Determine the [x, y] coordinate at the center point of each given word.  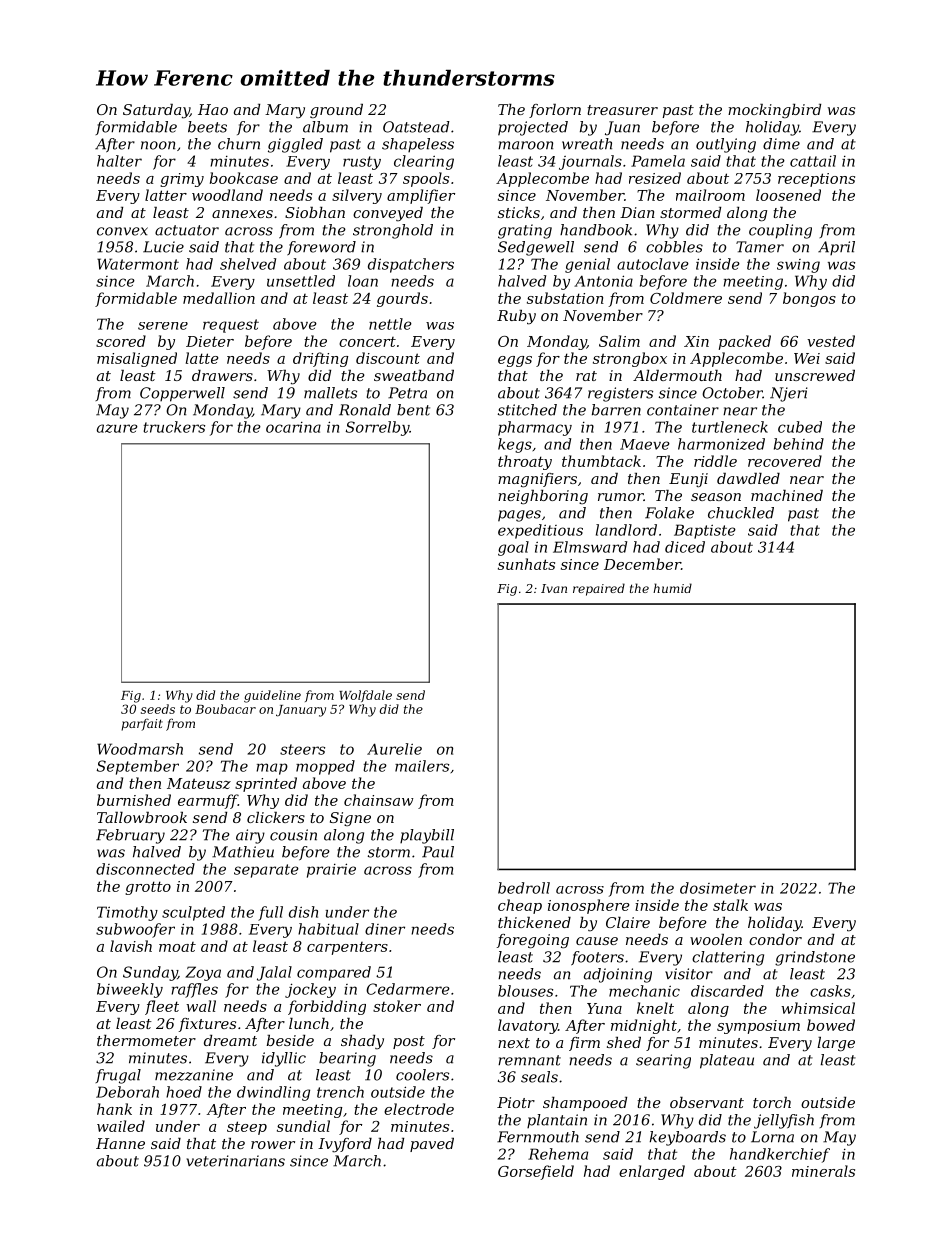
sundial [303, 1126]
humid [672, 588]
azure [117, 428]
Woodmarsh [140, 749]
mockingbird [774, 111]
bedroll [524, 888]
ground [336, 111]
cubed [800, 427]
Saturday [156, 111]
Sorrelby [377, 428]
